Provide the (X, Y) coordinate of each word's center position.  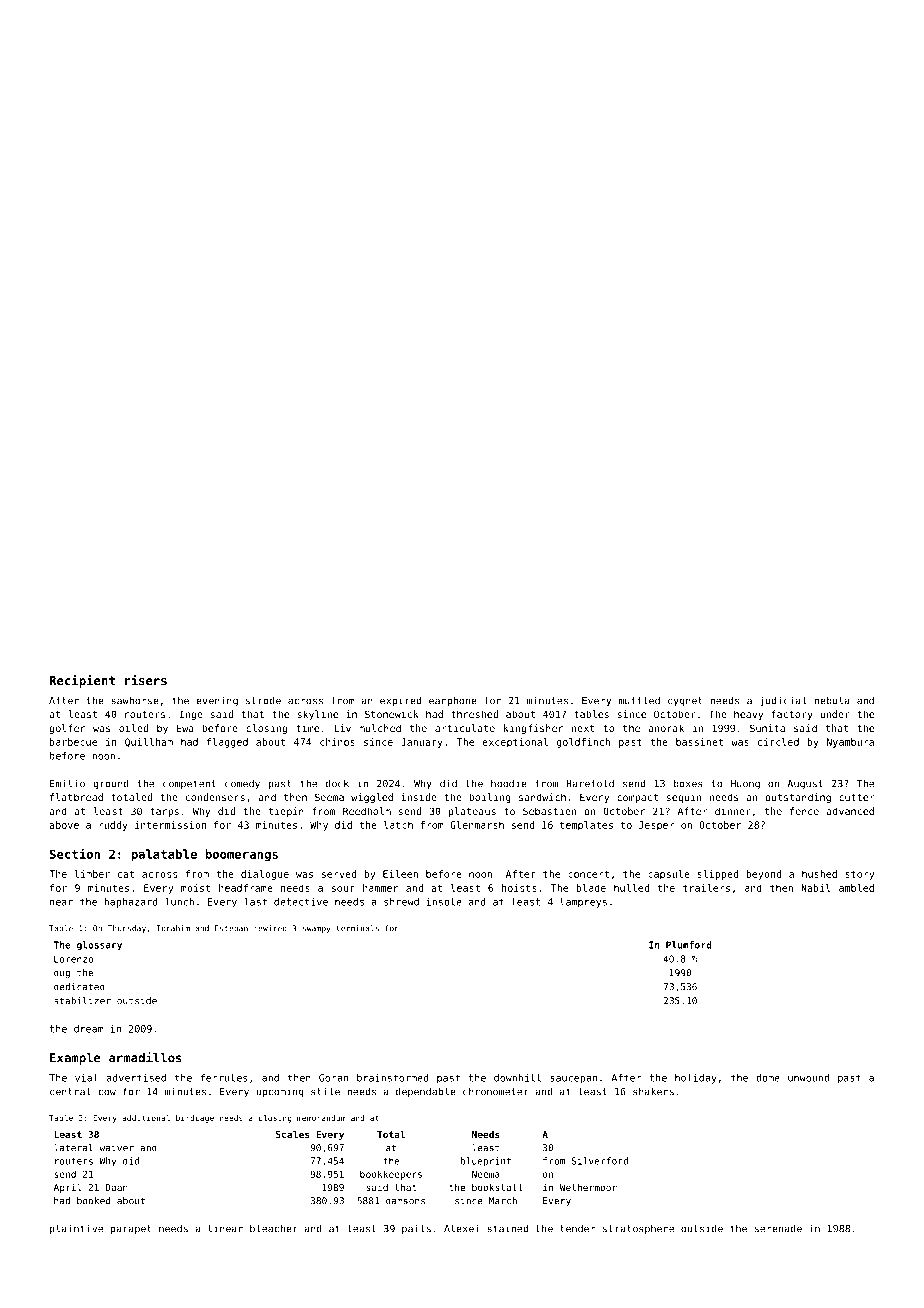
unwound (808, 1078)
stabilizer (82, 1001)
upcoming (280, 1093)
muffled (639, 700)
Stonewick (392, 714)
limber (92, 874)
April (67, 1188)
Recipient (82, 681)
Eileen (400, 874)
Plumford (689, 945)
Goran (333, 1078)
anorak (666, 728)
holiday (696, 1079)
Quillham (149, 742)
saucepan (573, 1080)
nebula (832, 700)
